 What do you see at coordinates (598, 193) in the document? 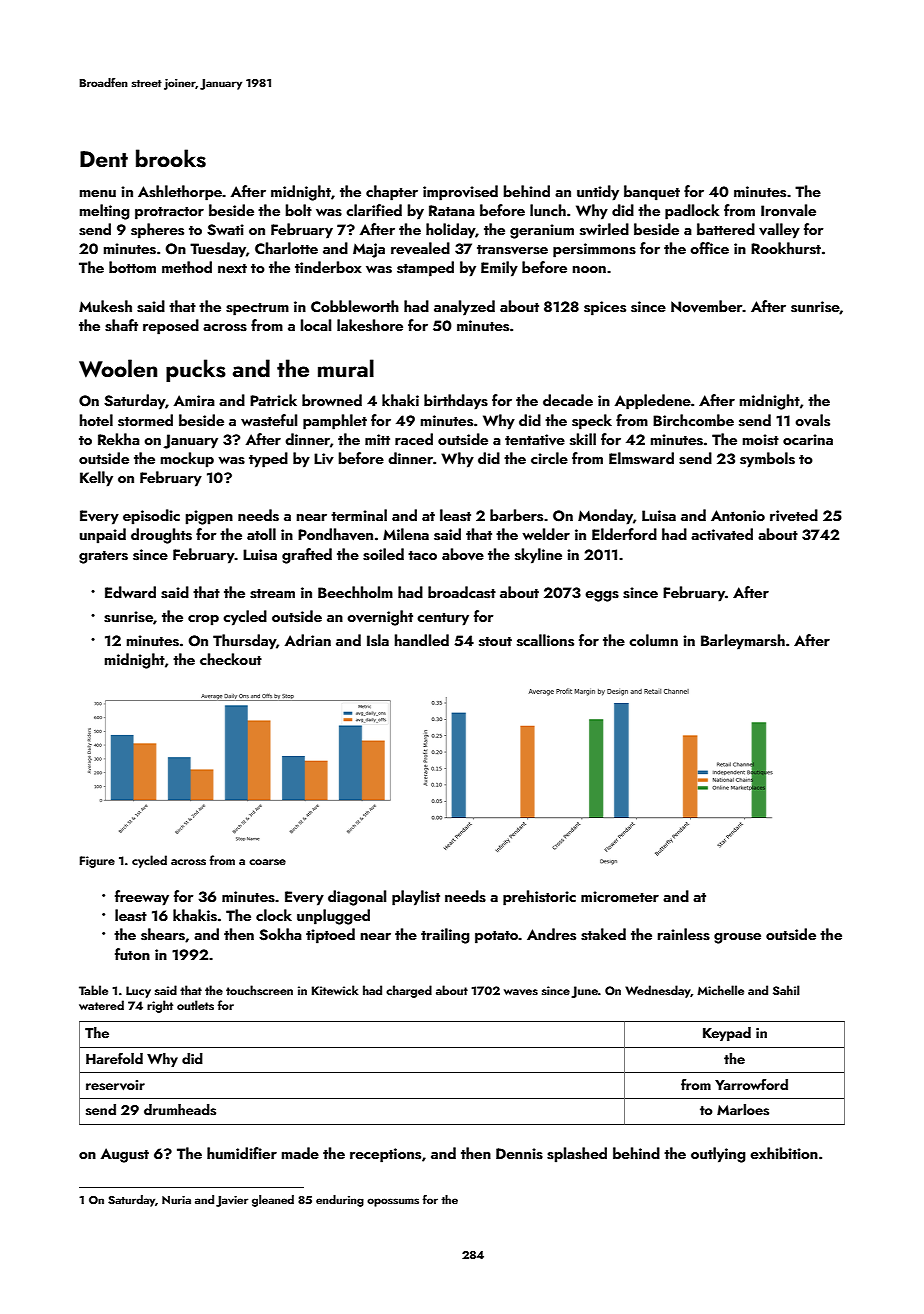
I see `untidy` at bounding box center [598, 193].
